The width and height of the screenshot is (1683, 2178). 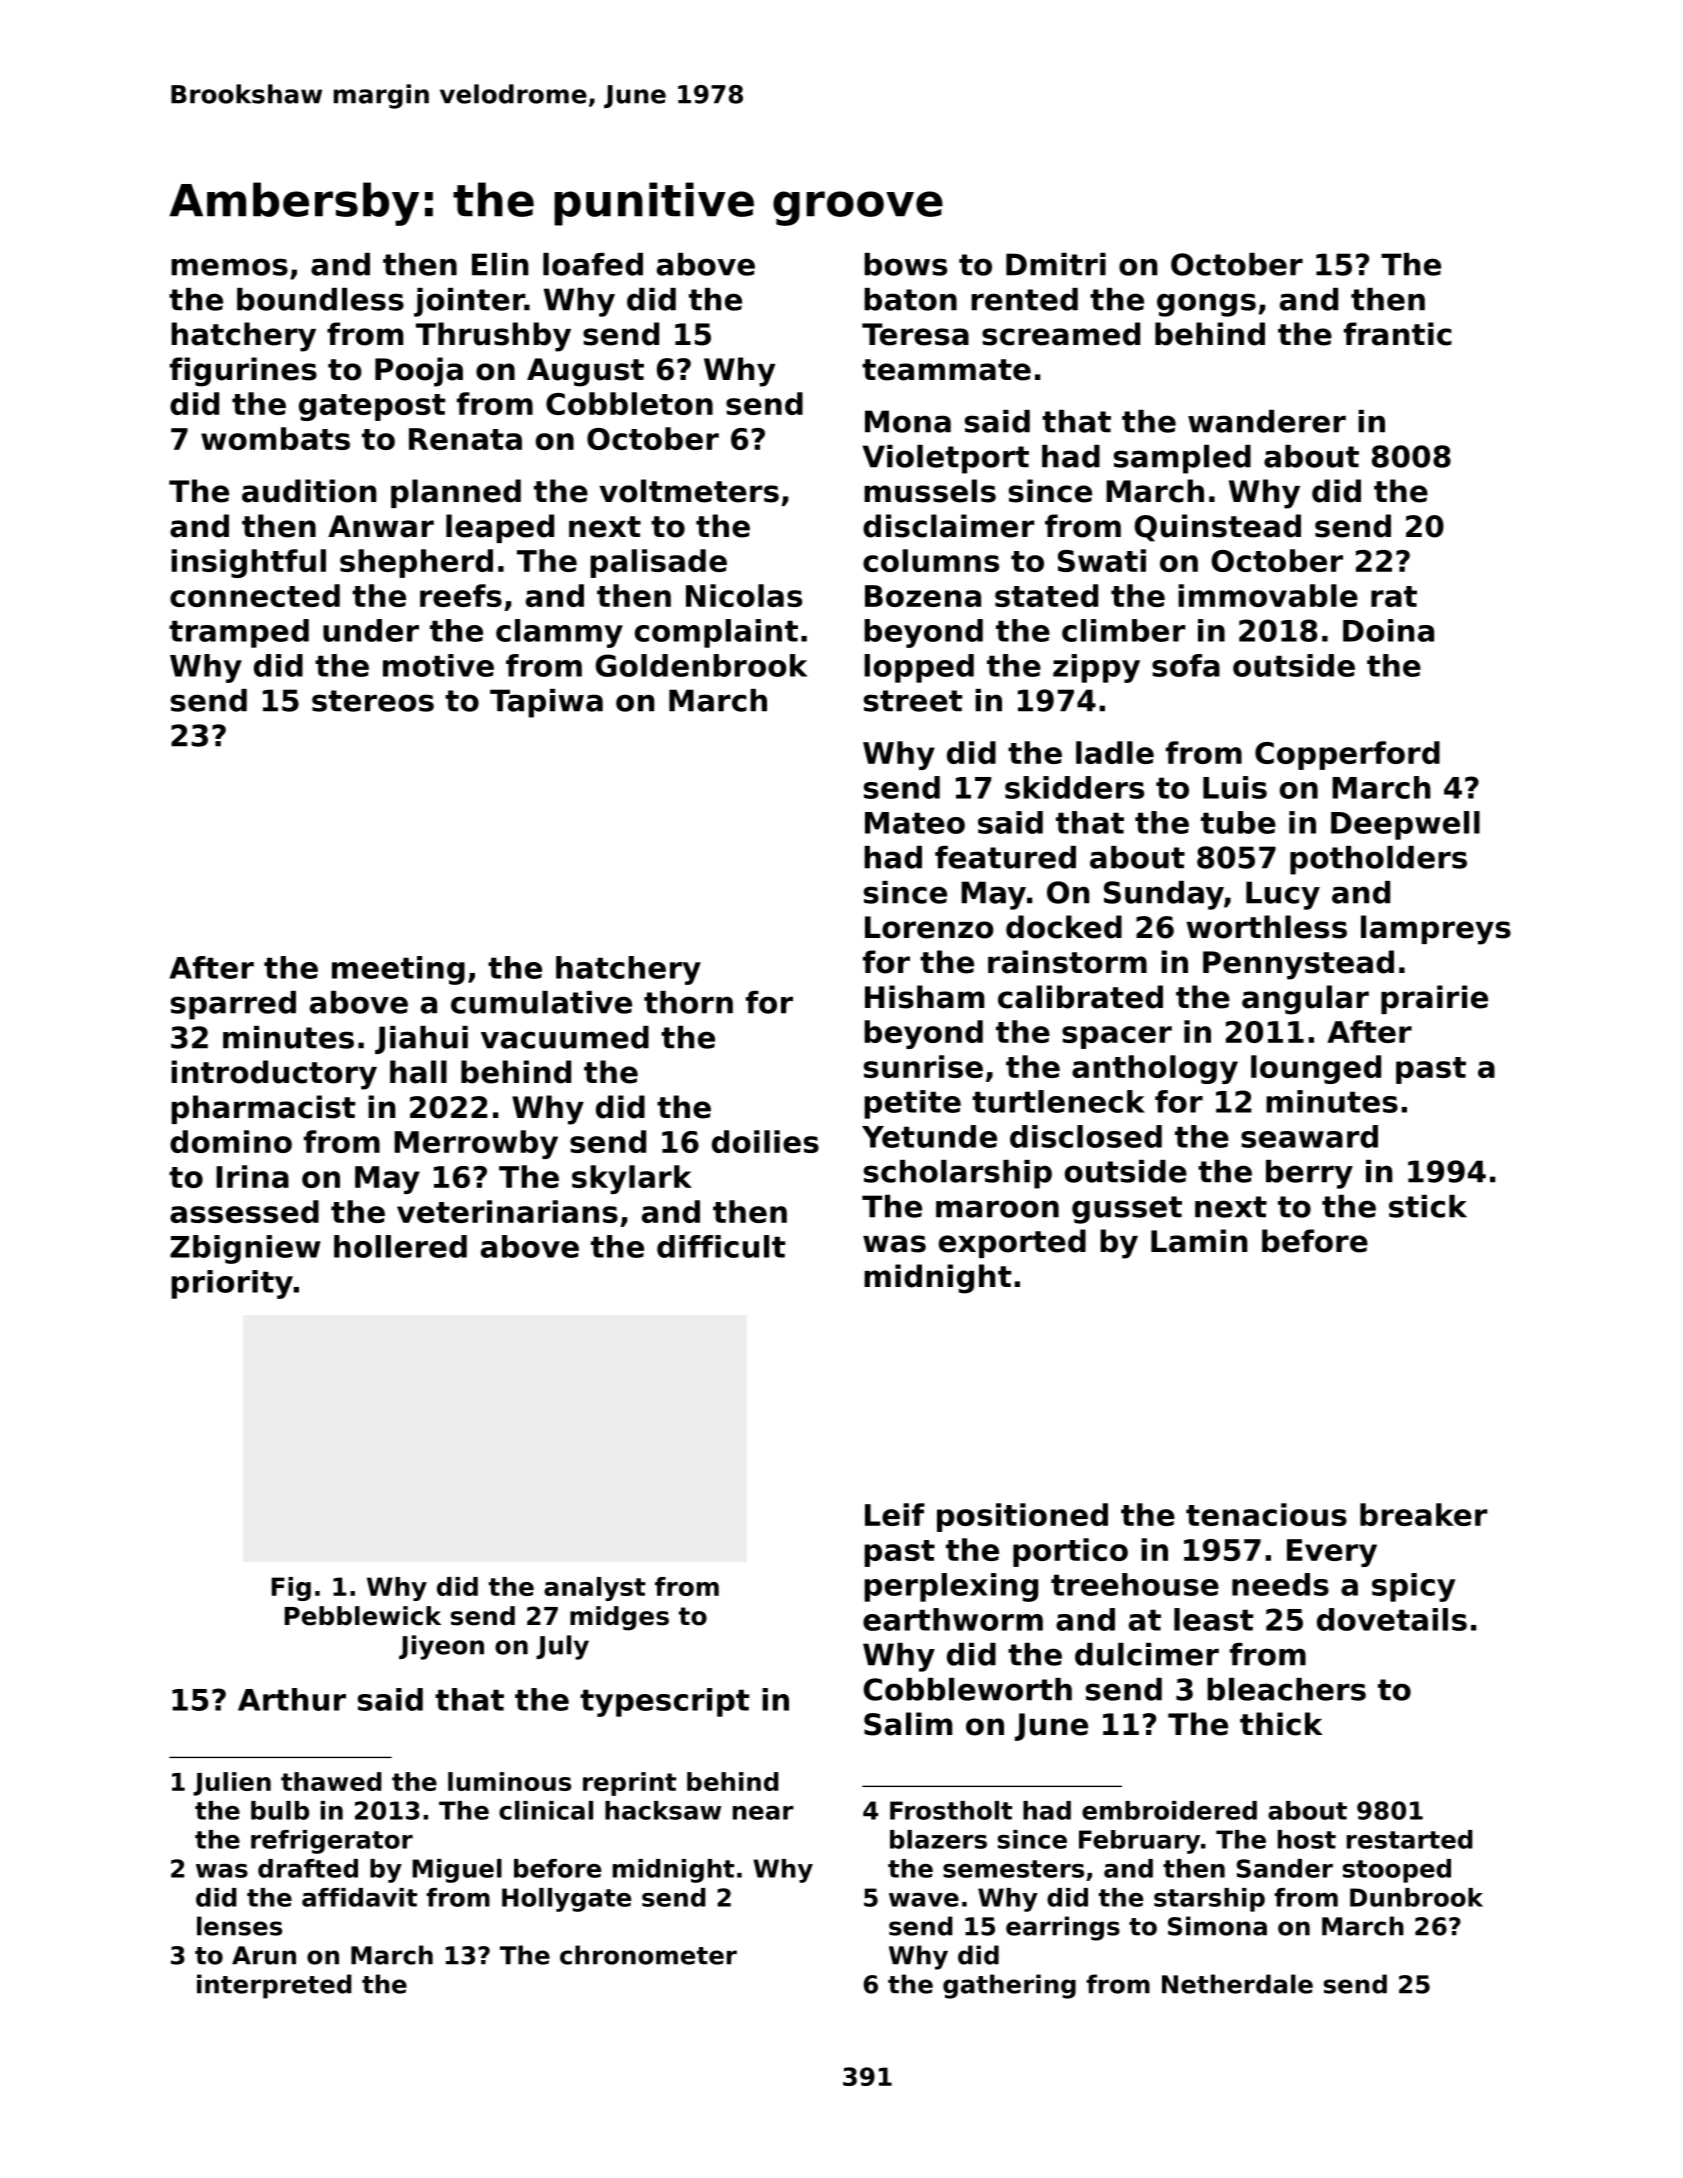 What do you see at coordinates (895, 1514) in the screenshot?
I see `Leif` at bounding box center [895, 1514].
